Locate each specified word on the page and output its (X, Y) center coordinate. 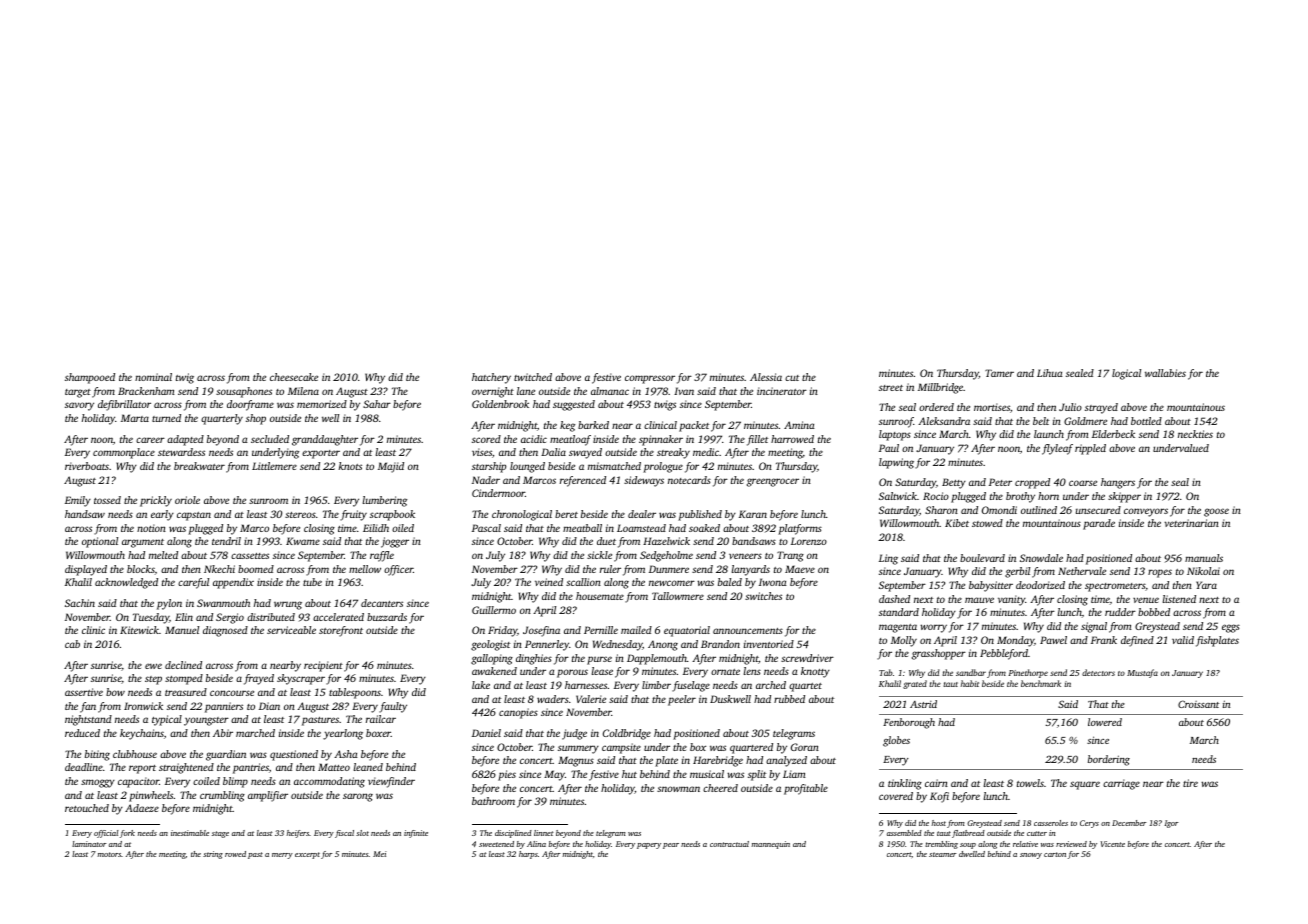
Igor (1172, 824)
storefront (341, 631)
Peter (1000, 482)
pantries (251, 768)
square (1085, 785)
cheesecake (294, 377)
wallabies (1165, 373)
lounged (527, 467)
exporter (321, 454)
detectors (1098, 672)
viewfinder (391, 782)
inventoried (769, 644)
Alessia (766, 377)
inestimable (190, 833)
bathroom (493, 801)
